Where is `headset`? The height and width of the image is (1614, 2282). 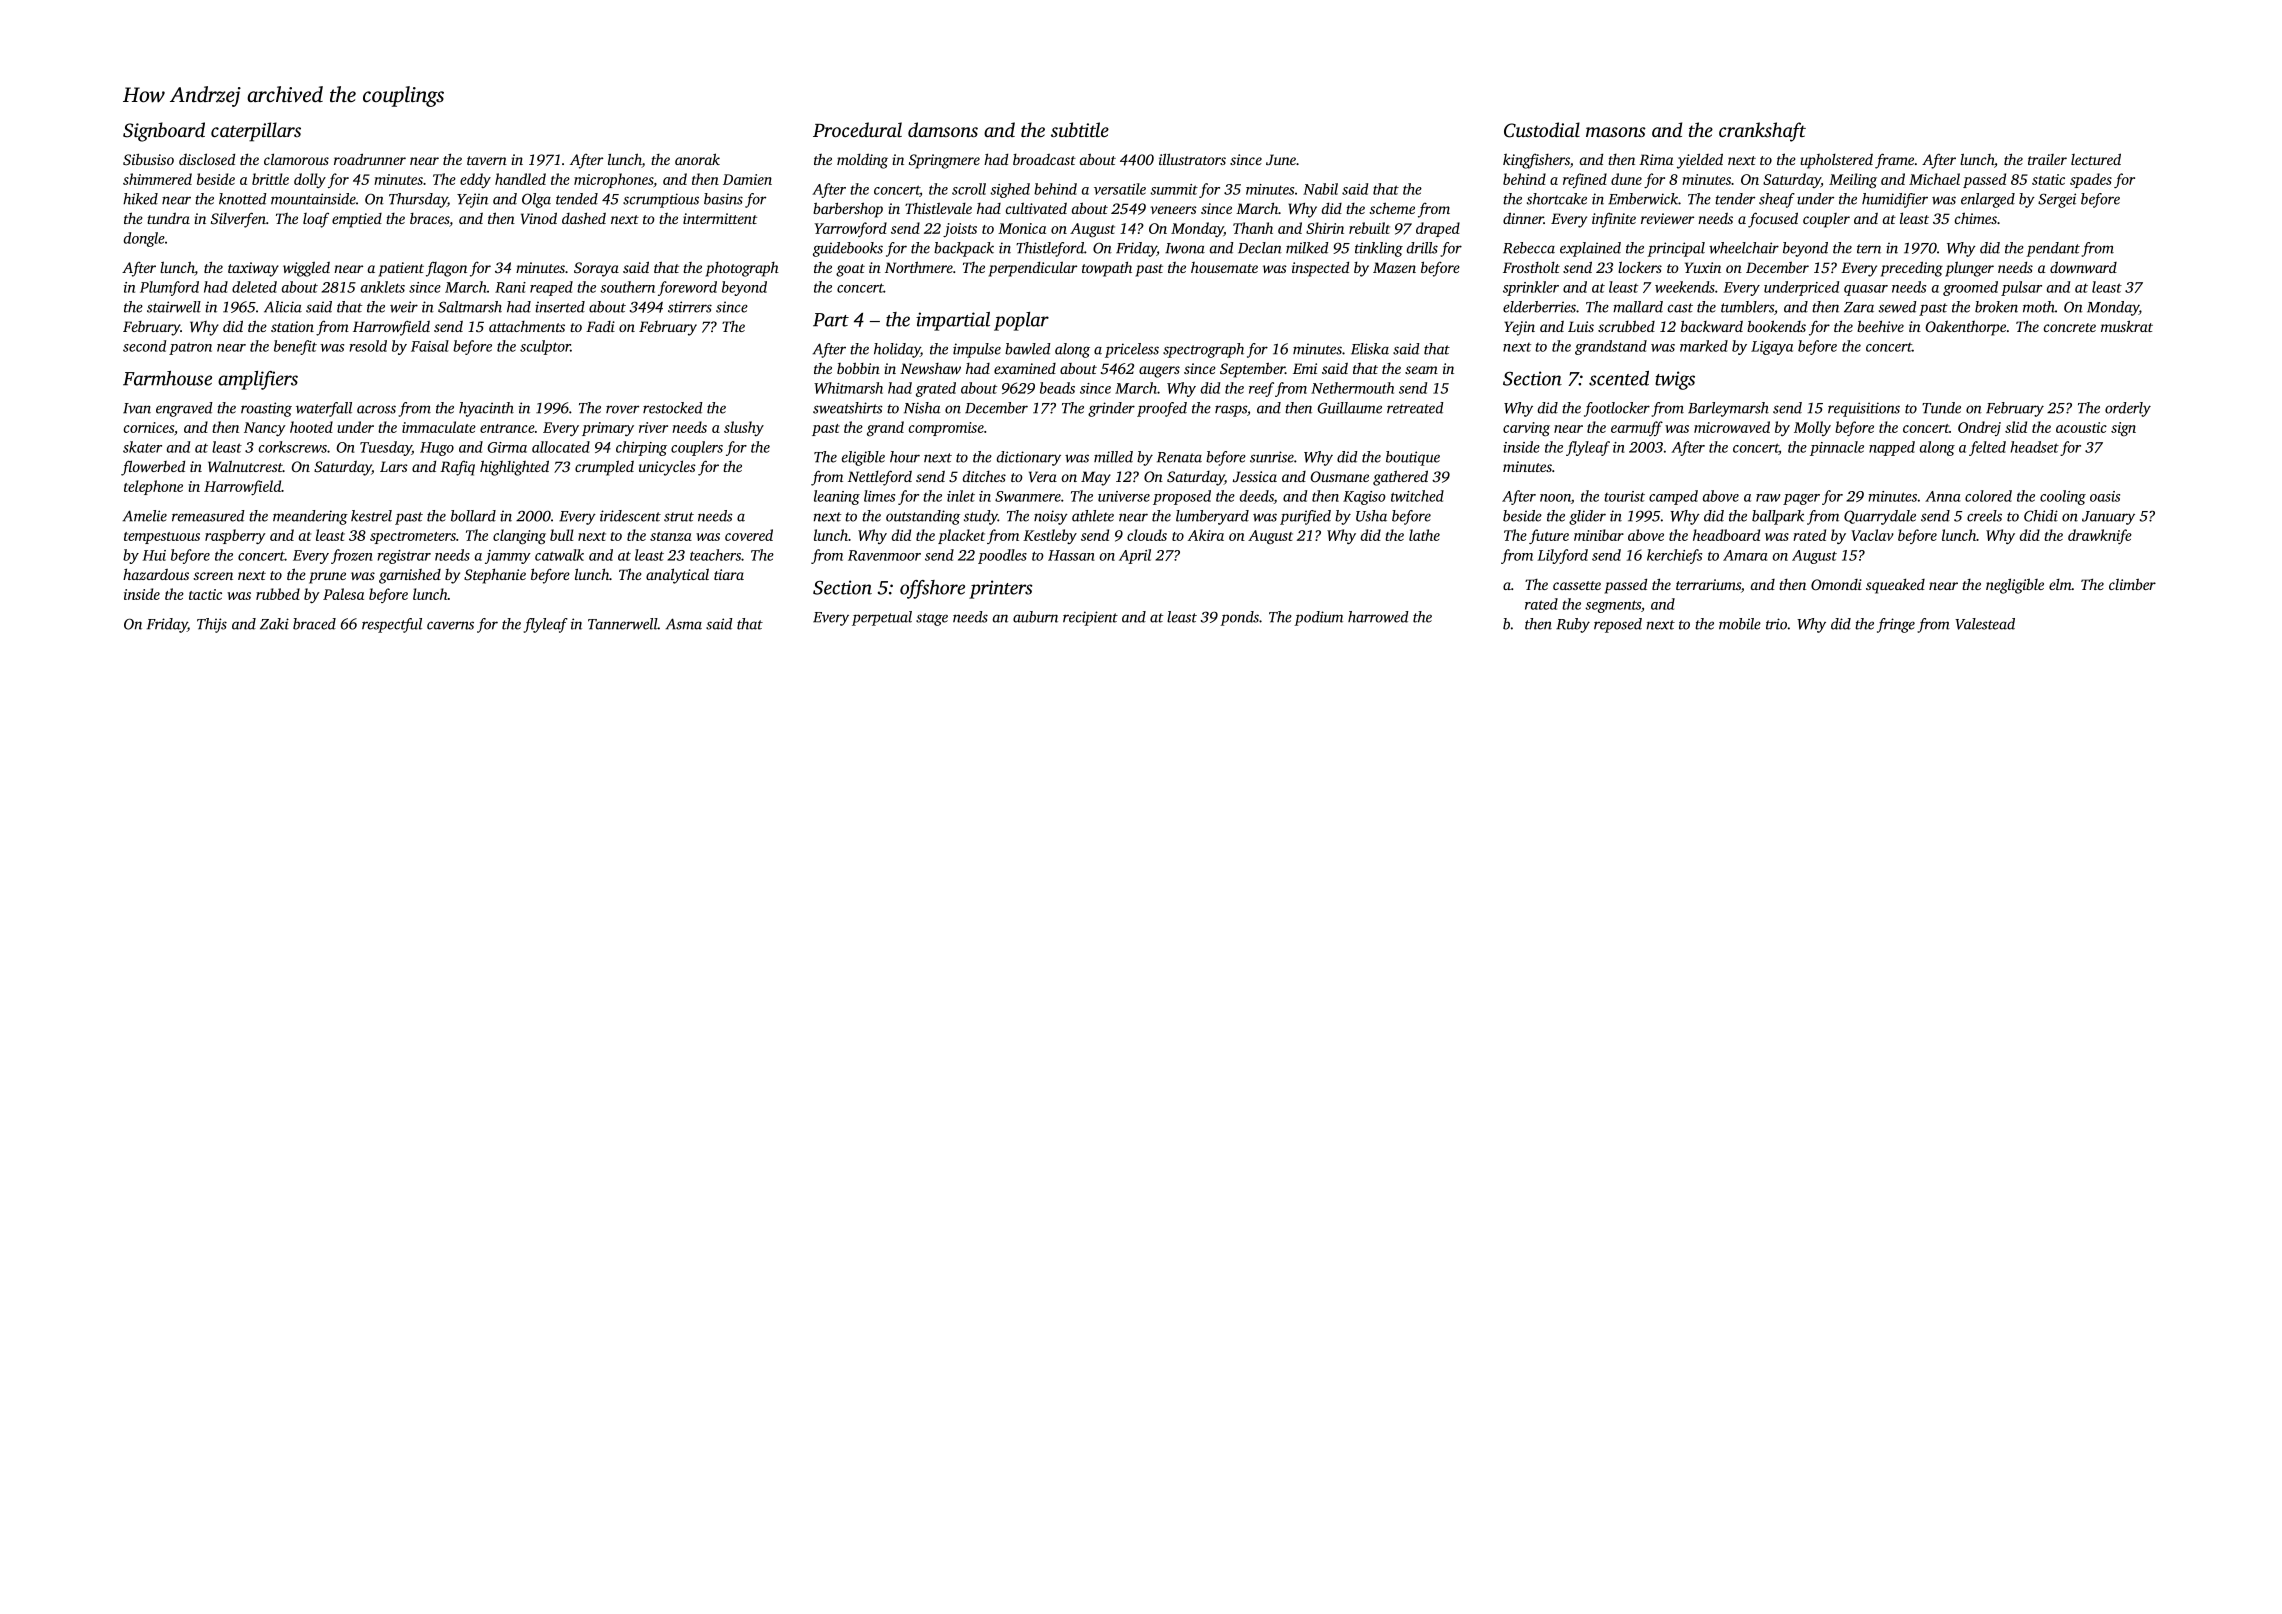
headset is located at coordinates (2034, 447).
